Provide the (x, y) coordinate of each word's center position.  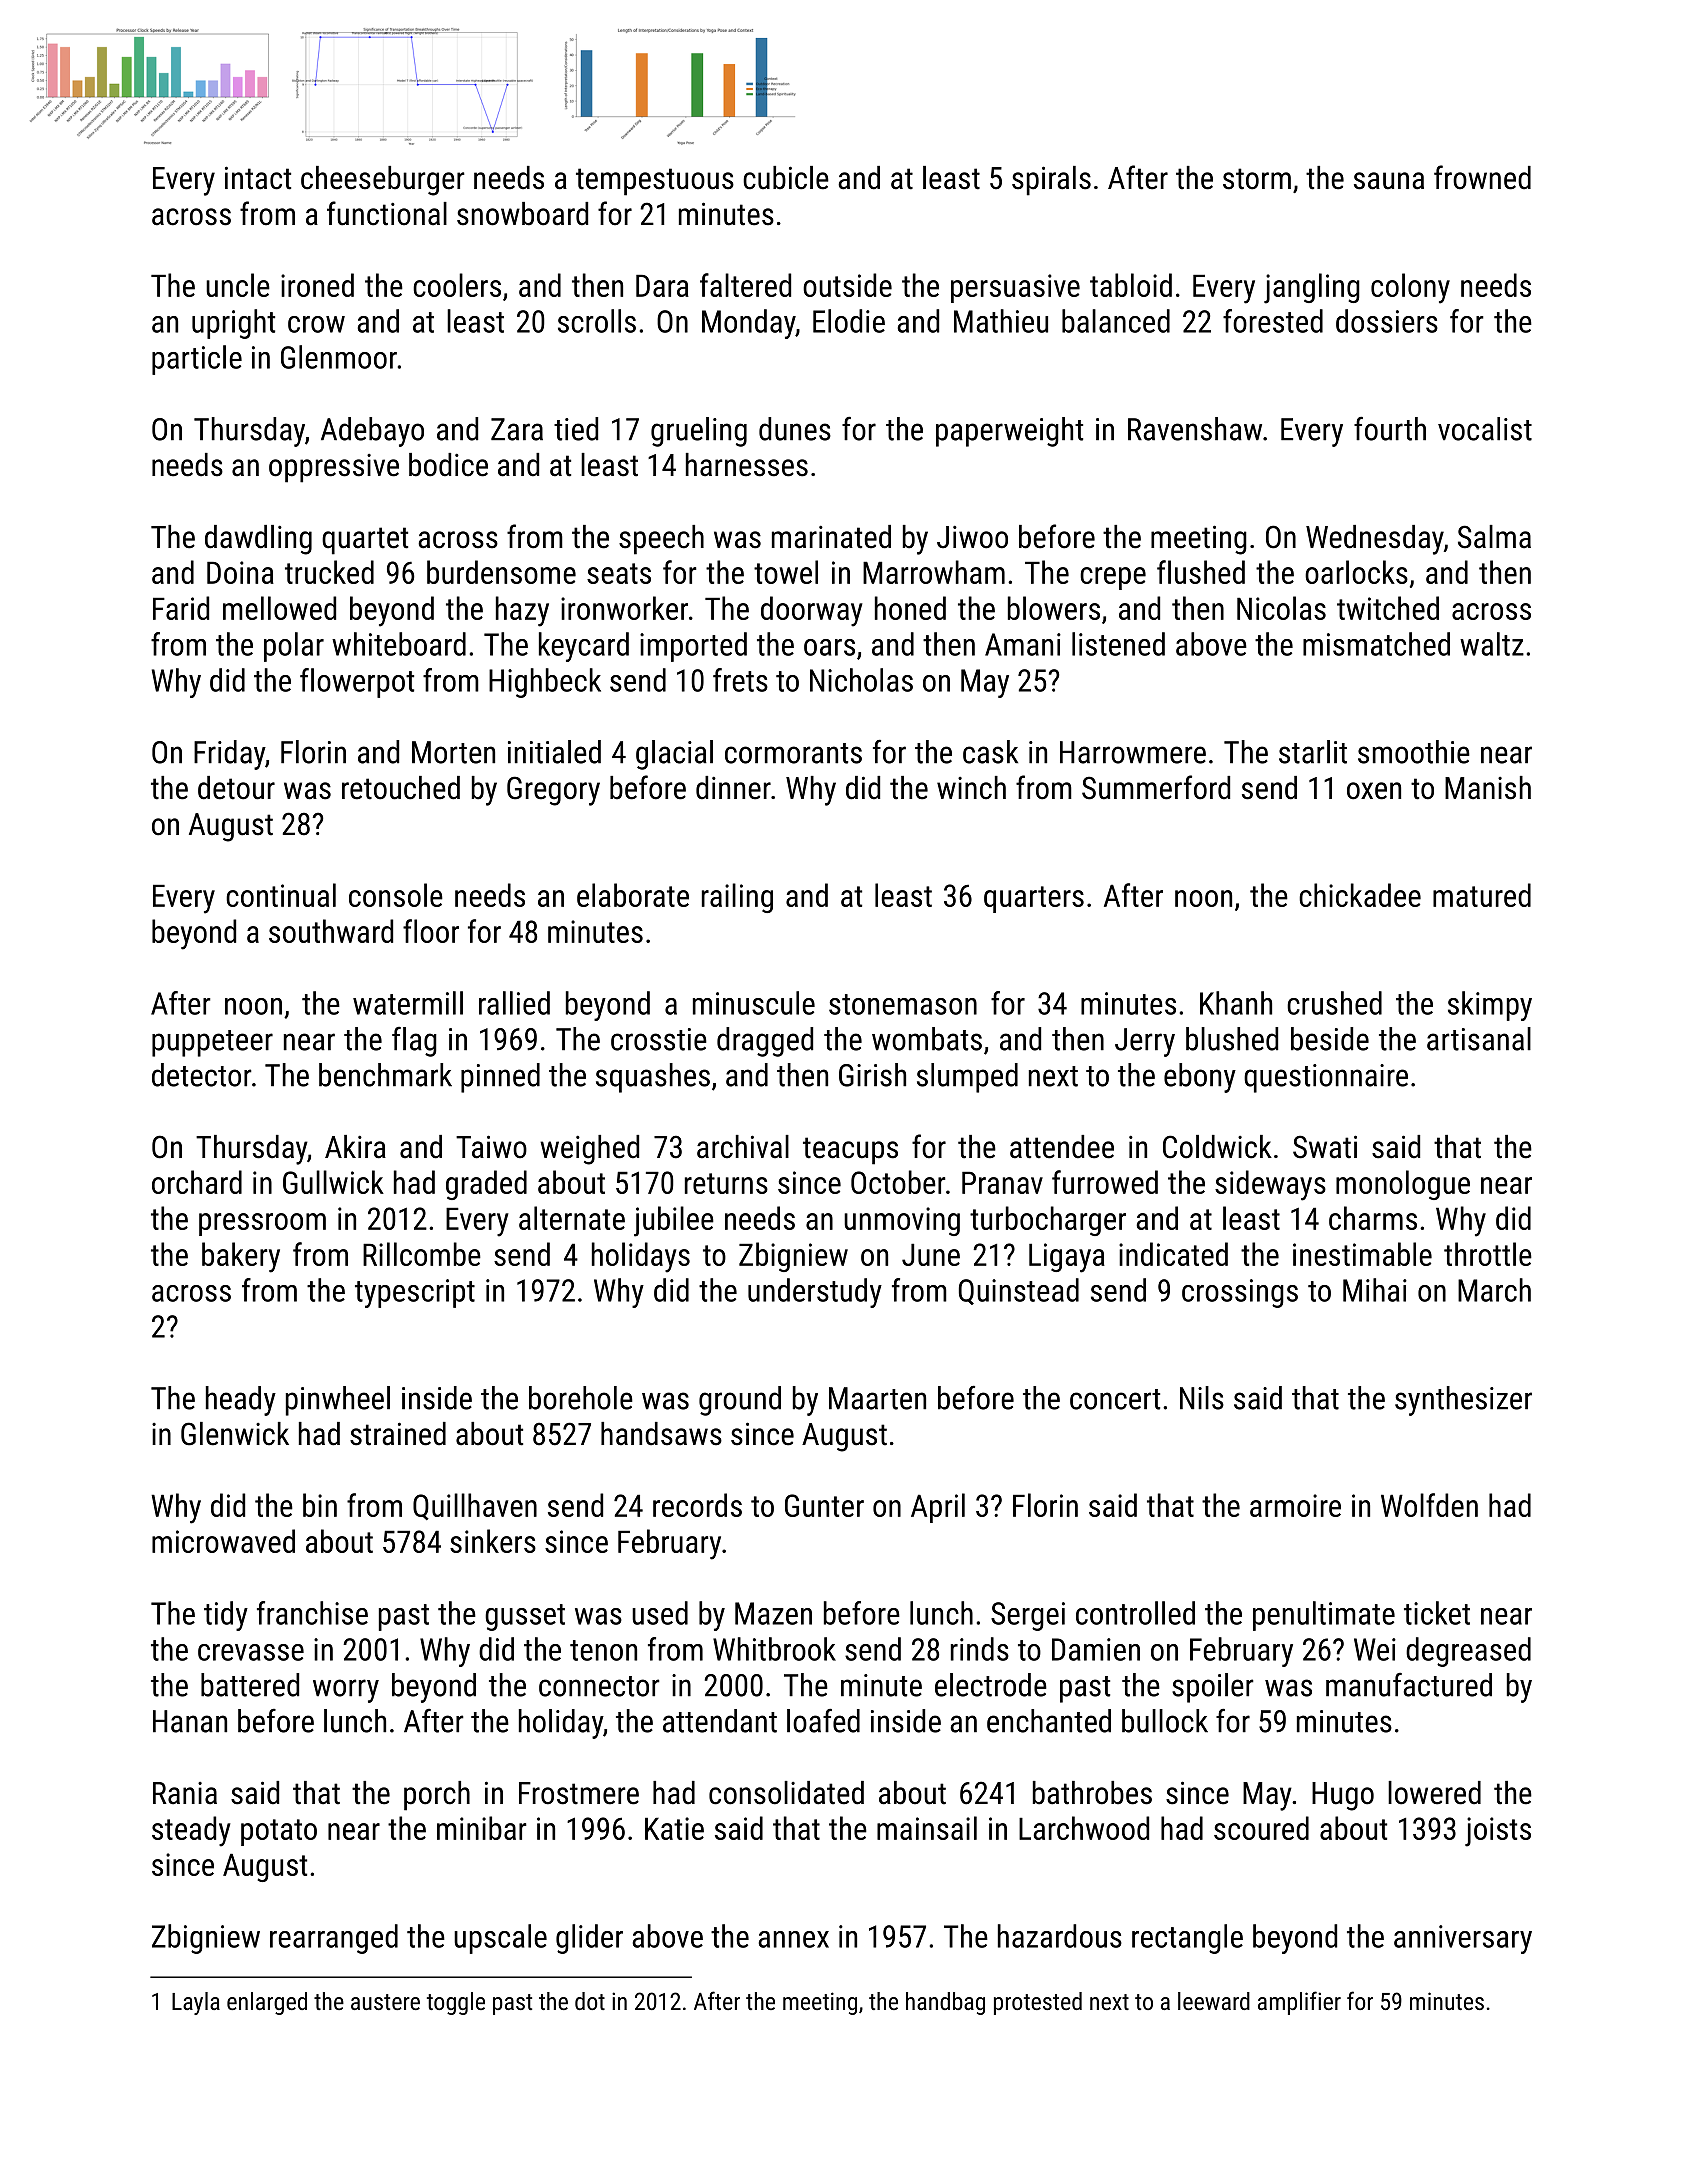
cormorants (793, 753)
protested (1038, 2003)
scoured (1261, 1828)
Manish (1488, 788)
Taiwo (491, 1147)
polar (294, 647)
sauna (1389, 181)
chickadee (1360, 895)
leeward (1214, 2001)
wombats (927, 1039)
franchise (312, 1613)
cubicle (786, 178)
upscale (500, 1939)
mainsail (927, 1828)
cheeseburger (383, 181)
